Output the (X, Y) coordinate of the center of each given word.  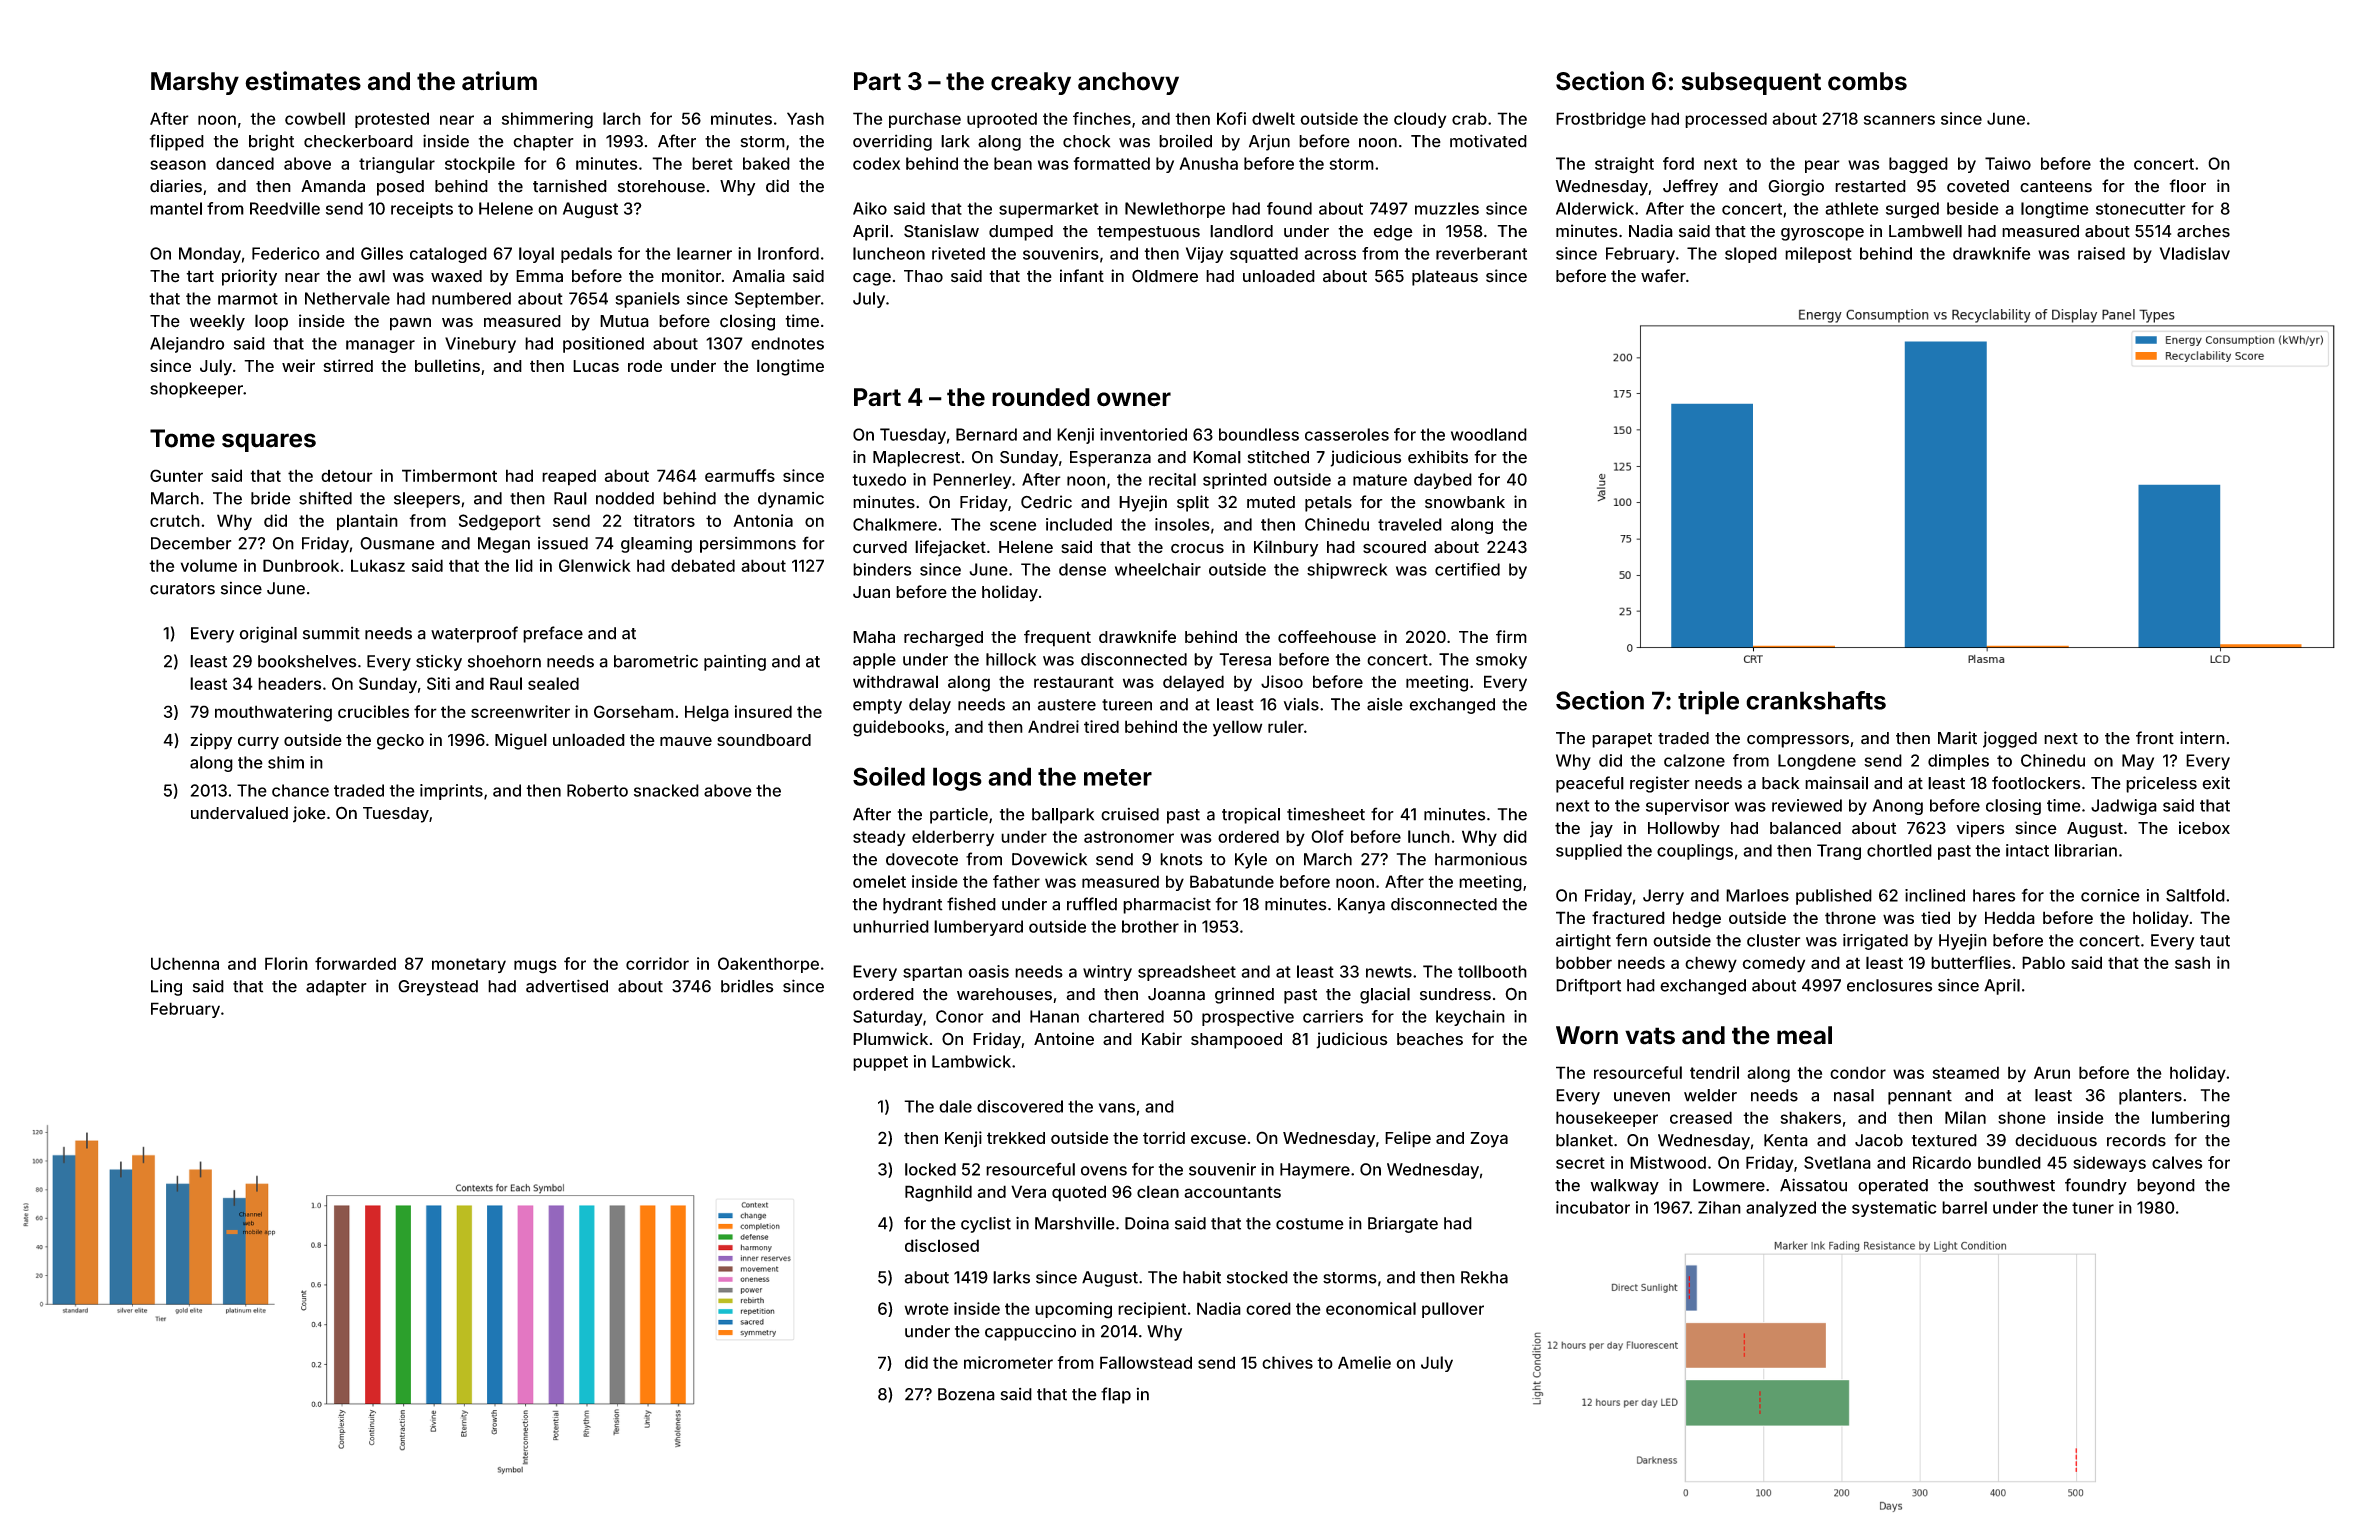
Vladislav (2195, 253)
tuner (2093, 1208)
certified (1467, 569)
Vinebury (480, 345)
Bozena (966, 1394)
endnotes (787, 343)
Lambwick (971, 1061)
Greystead (438, 988)
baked (766, 163)
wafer (1663, 276)
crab (1469, 118)
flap (1116, 1395)
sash (2192, 962)
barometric (656, 661)
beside (1973, 208)
